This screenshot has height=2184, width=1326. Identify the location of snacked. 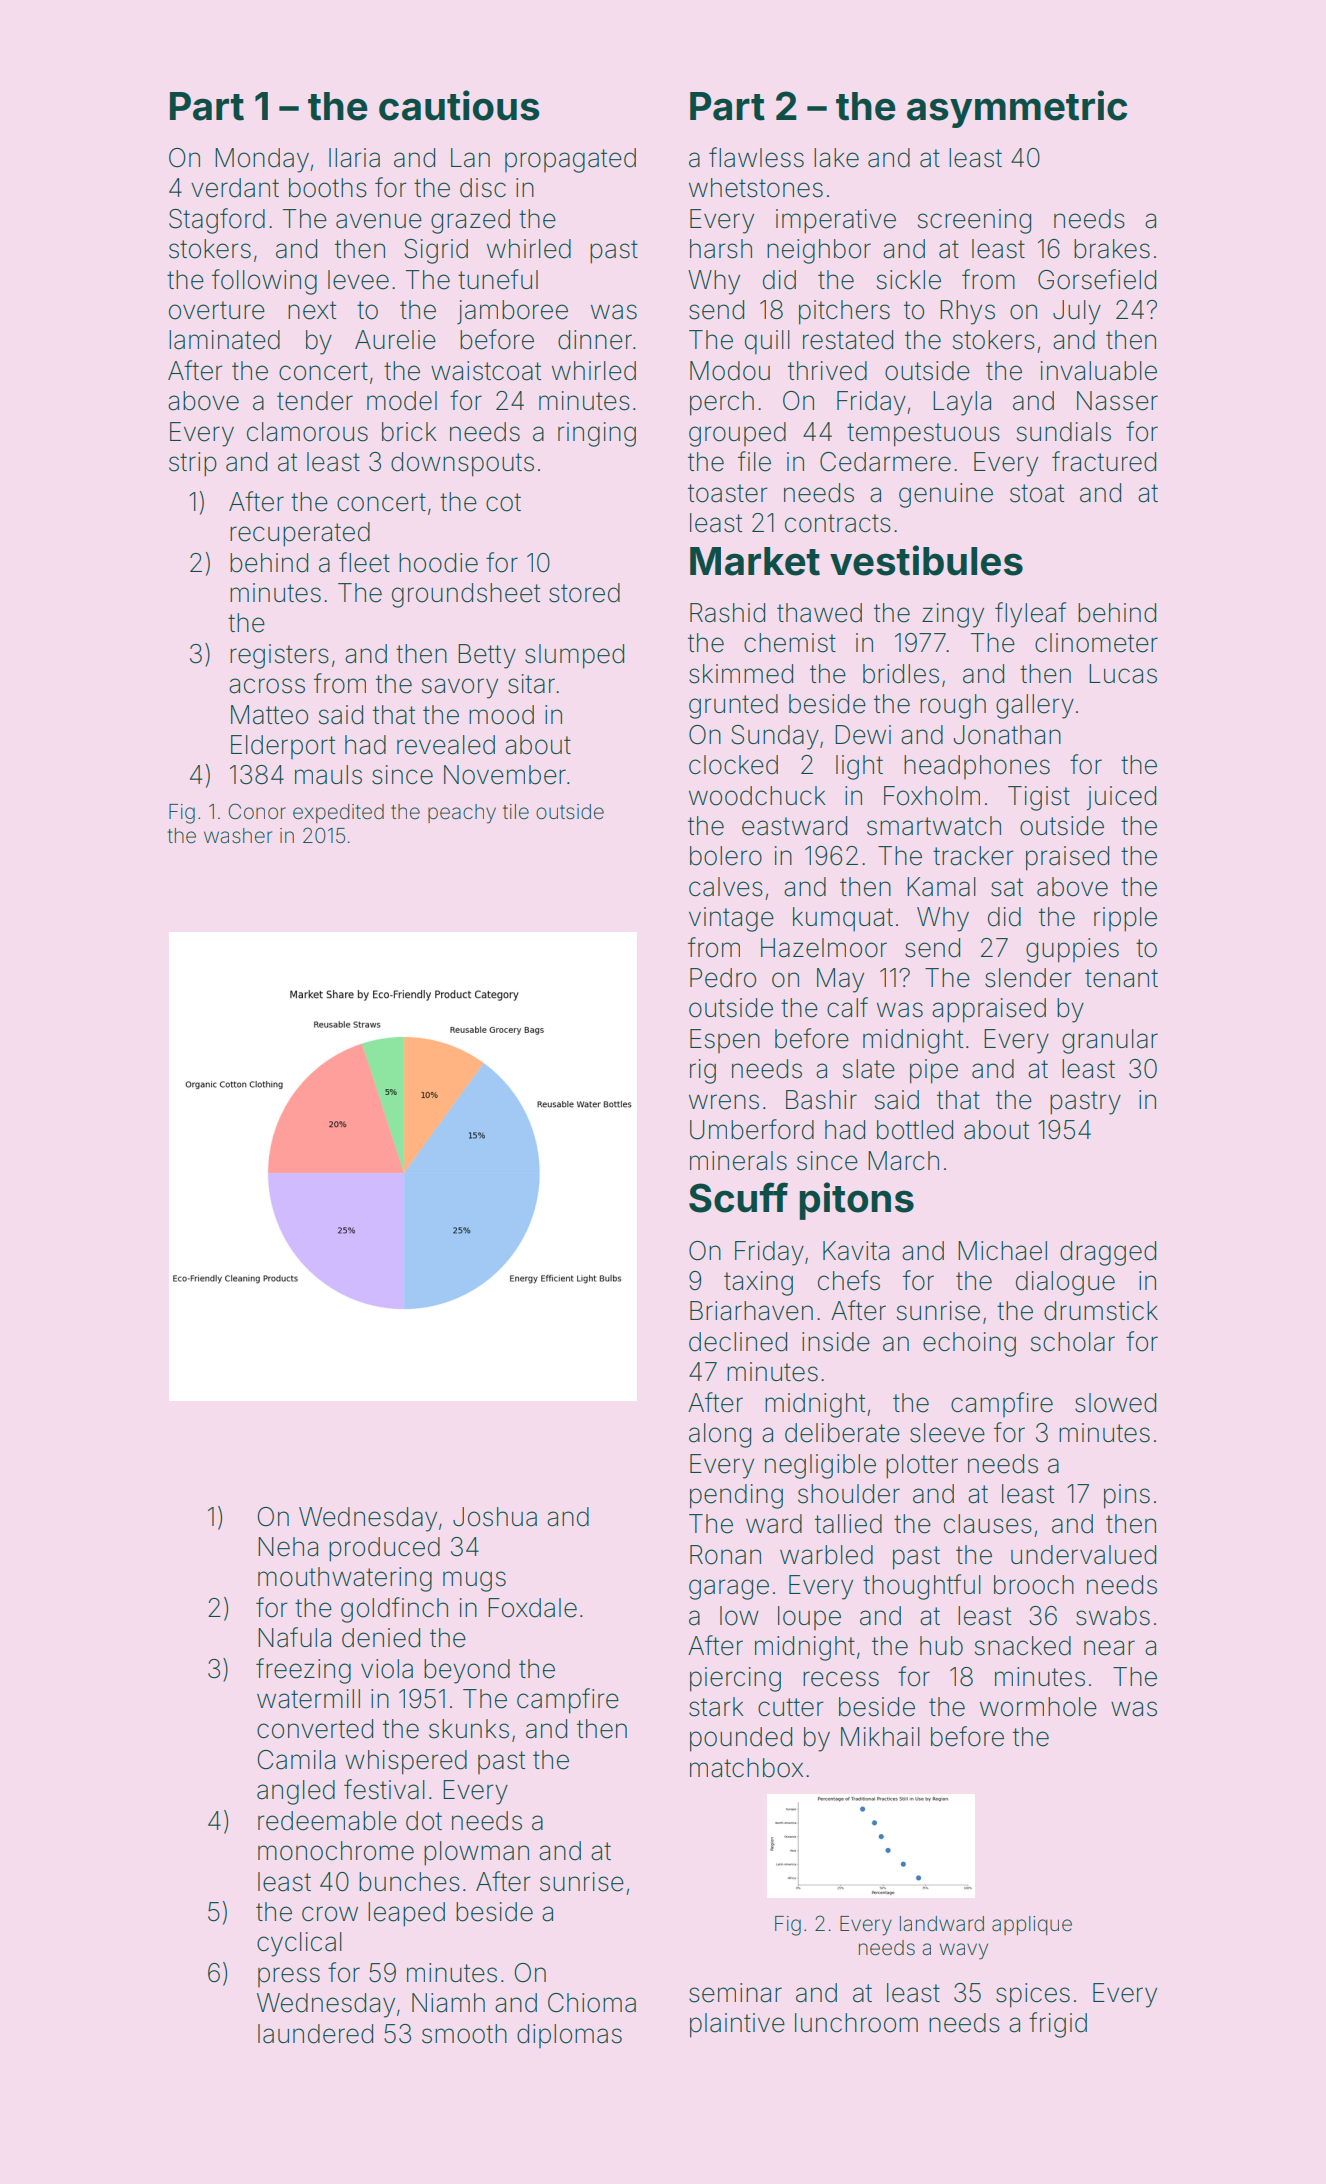
(1023, 1646).
